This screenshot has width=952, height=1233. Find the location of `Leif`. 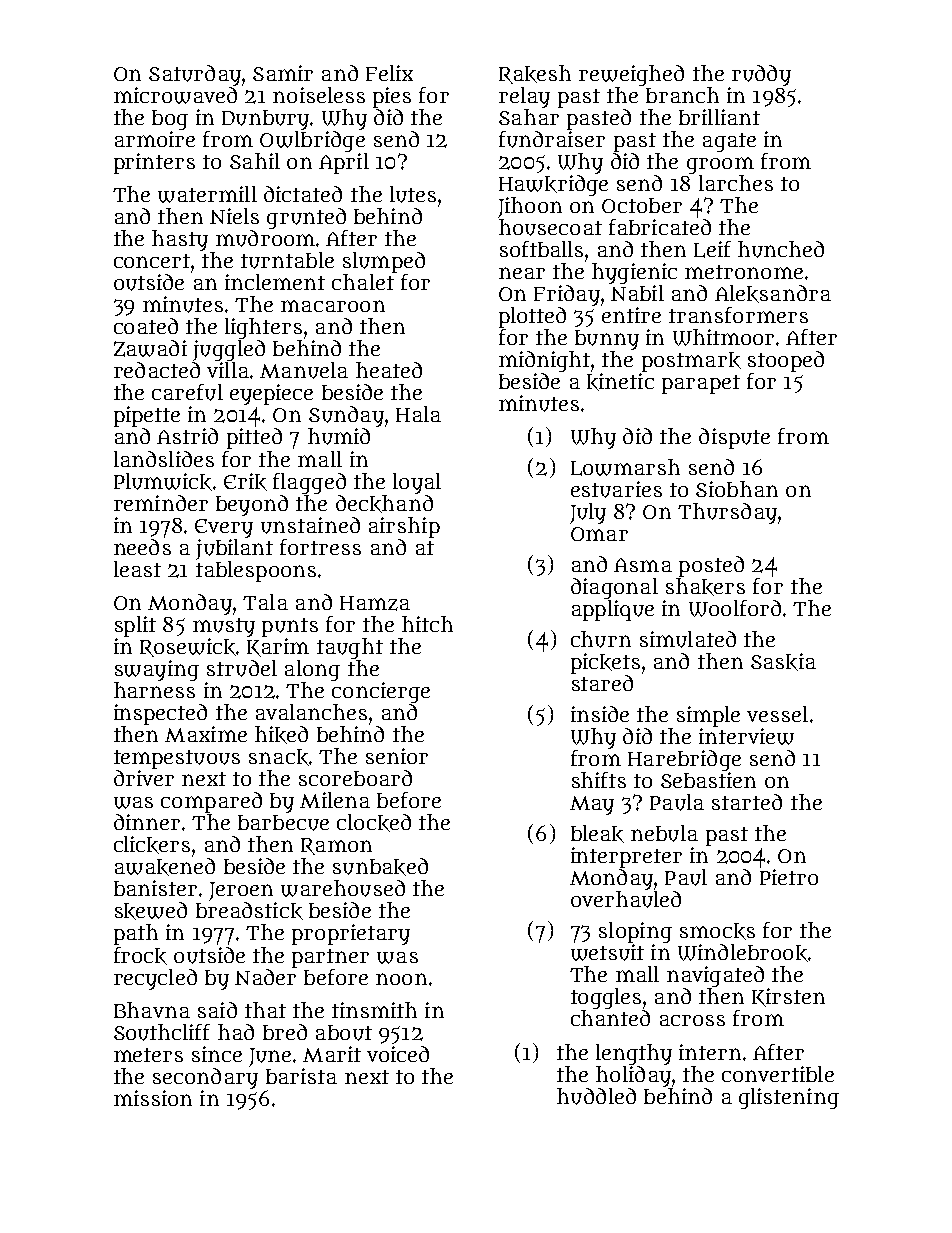

Leif is located at coordinates (712, 249).
